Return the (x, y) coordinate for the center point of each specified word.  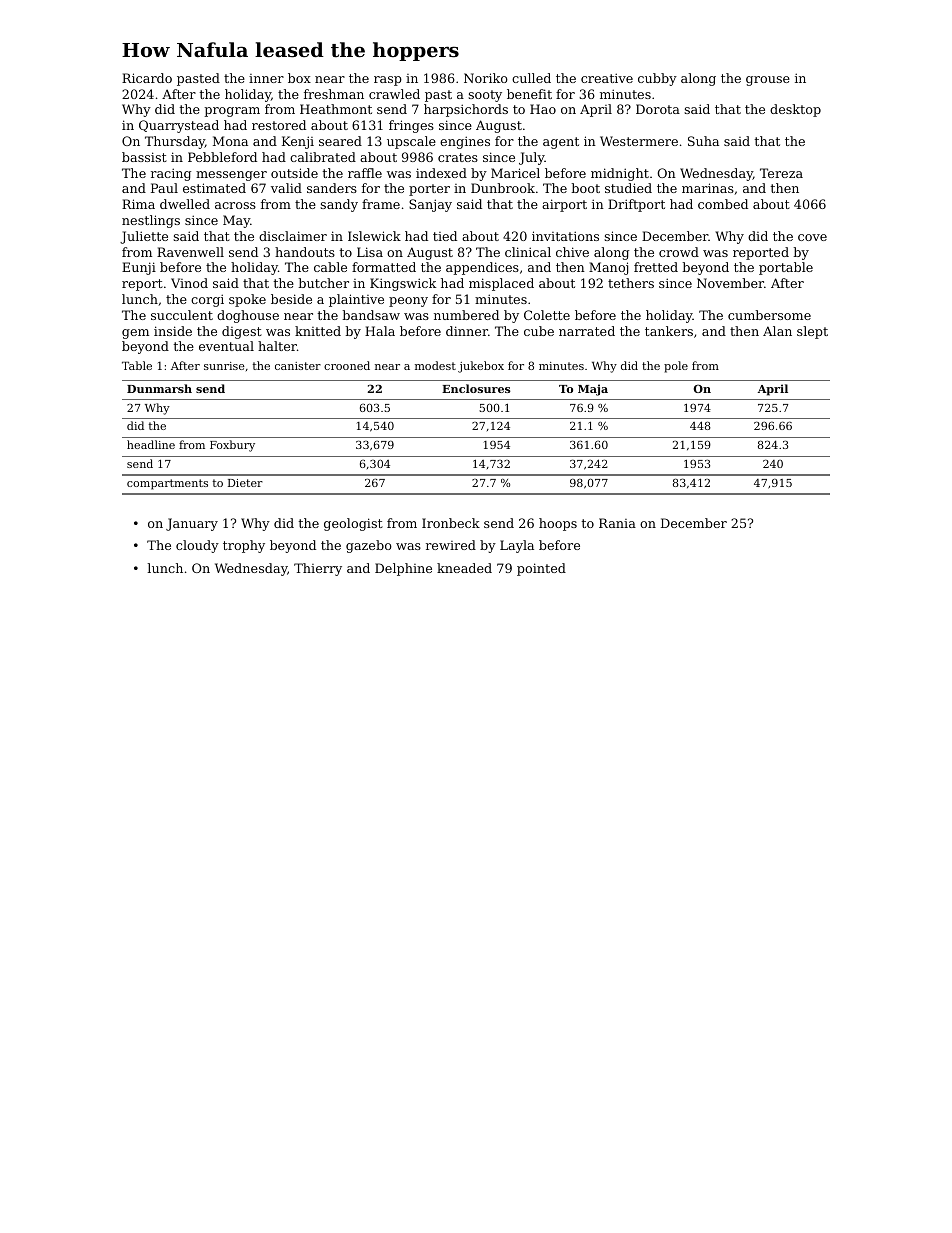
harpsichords (466, 110)
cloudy (197, 546)
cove (812, 237)
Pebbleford (222, 157)
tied (445, 236)
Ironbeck (451, 523)
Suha (703, 141)
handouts (305, 252)
